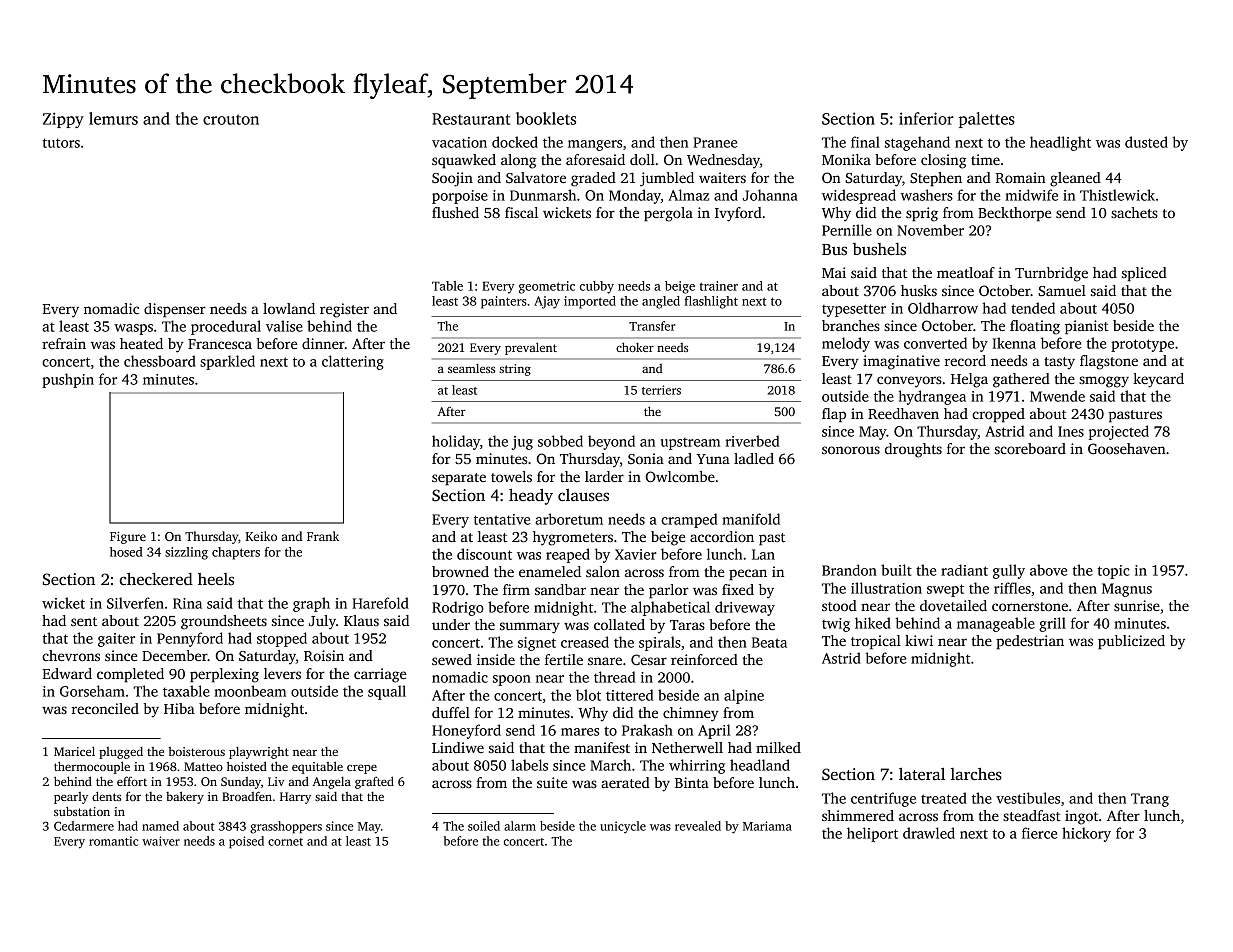  I want to click on along, so click(518, 161).
